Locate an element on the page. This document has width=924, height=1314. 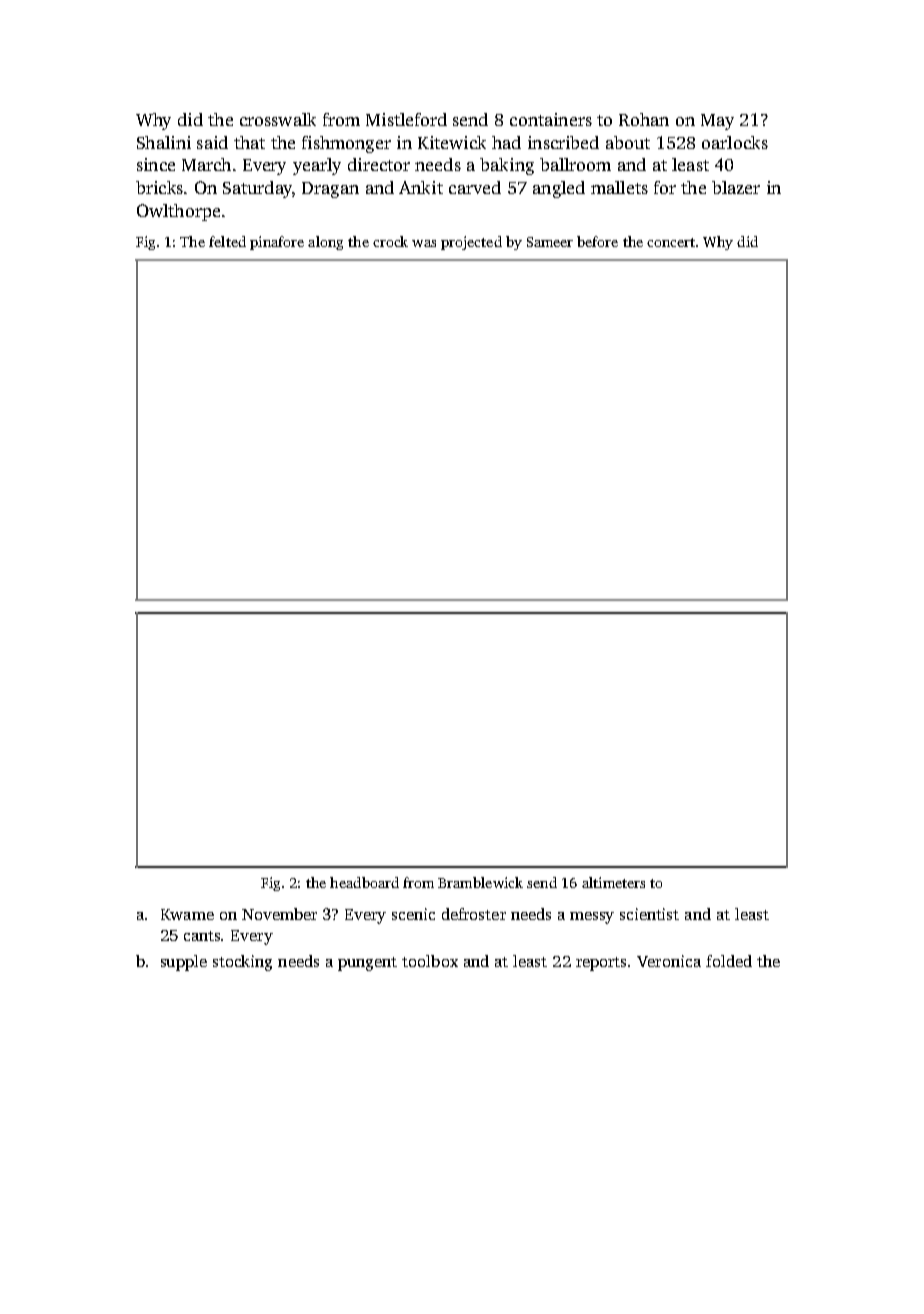
was is located at coordinates (424, 243).
